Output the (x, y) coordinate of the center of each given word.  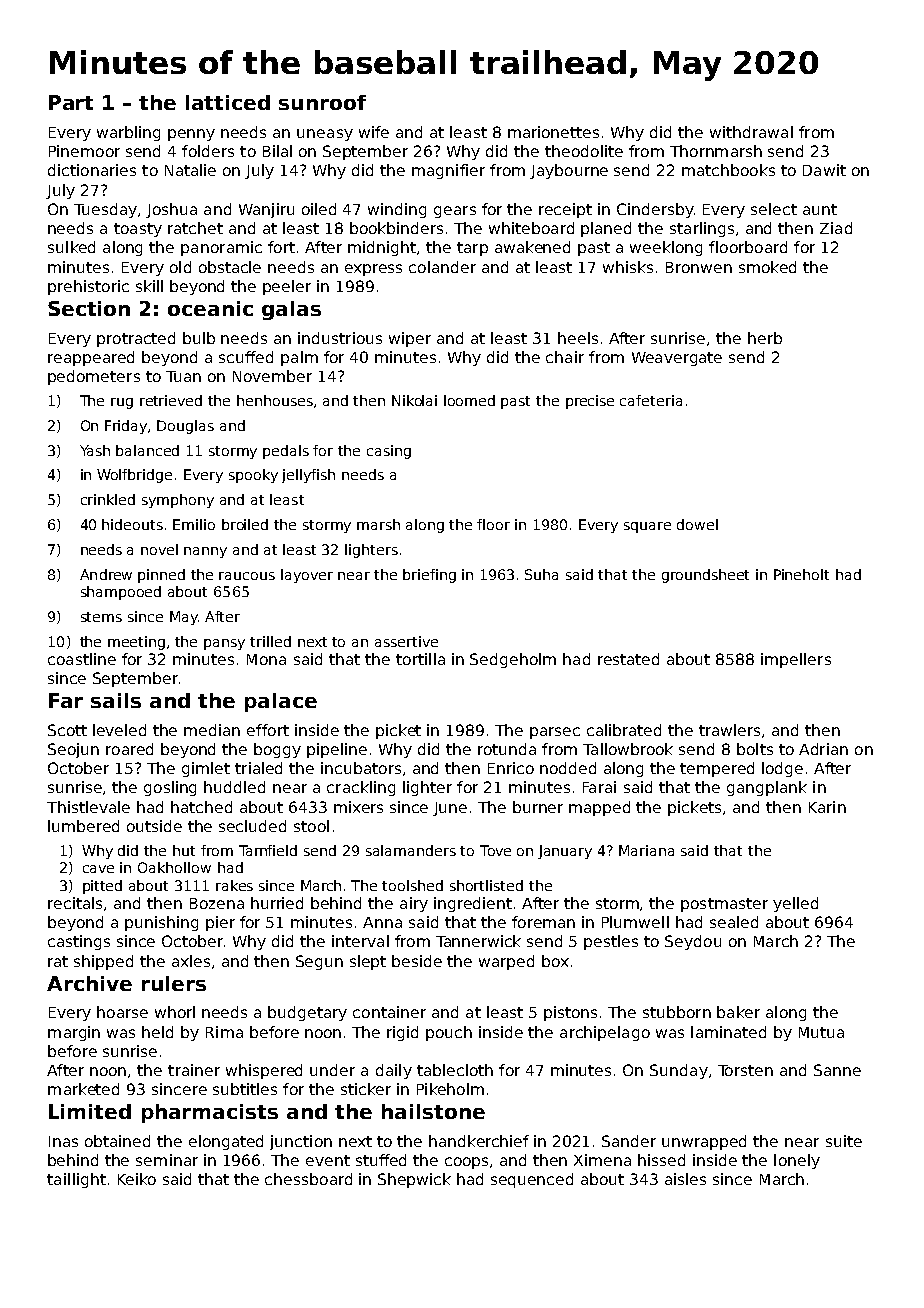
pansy (224, 644)
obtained (117, 1141)
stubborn (677, 1012)
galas (291, 310)
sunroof (322, 102)
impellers (796, 660)
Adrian (823, 749)
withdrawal (751, 132)
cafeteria (651, 400)
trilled (270, 641)
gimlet (206, 769)
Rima (224, 1032)
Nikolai (414, 400)
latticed (228, 102)
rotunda (507, 749)
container (389, 1012)
